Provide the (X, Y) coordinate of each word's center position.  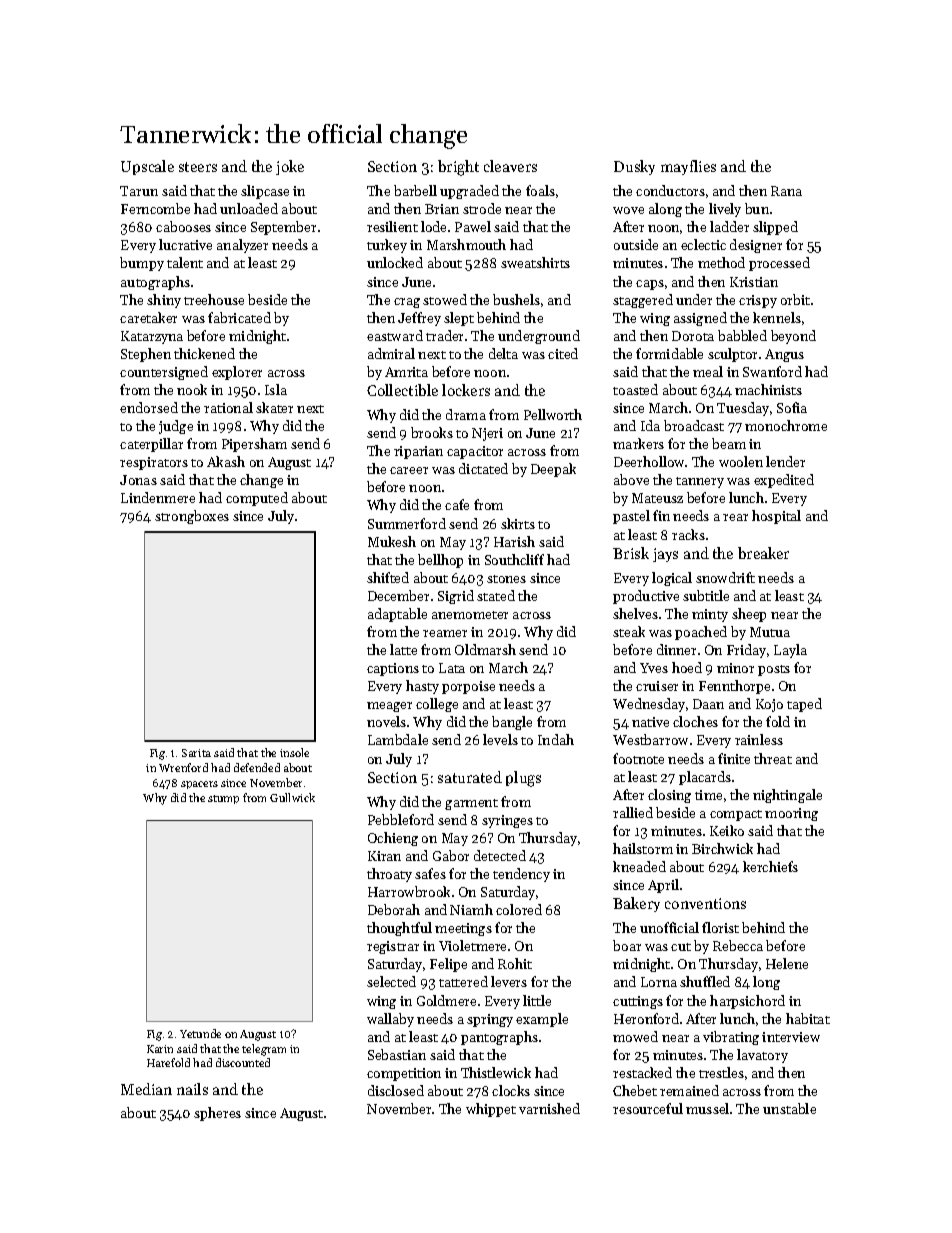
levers (509, 981)
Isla (276, 389)
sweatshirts (535, 262)
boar (627, 945)
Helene (787, 963)
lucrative (185, 244)
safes (430, 873)
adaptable (397, 615)
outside (636, 244)
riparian (418, 452)
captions (393, 669)
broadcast (694, 425)
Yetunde (200, 1033)
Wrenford (183, 767)
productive (646, 597)
